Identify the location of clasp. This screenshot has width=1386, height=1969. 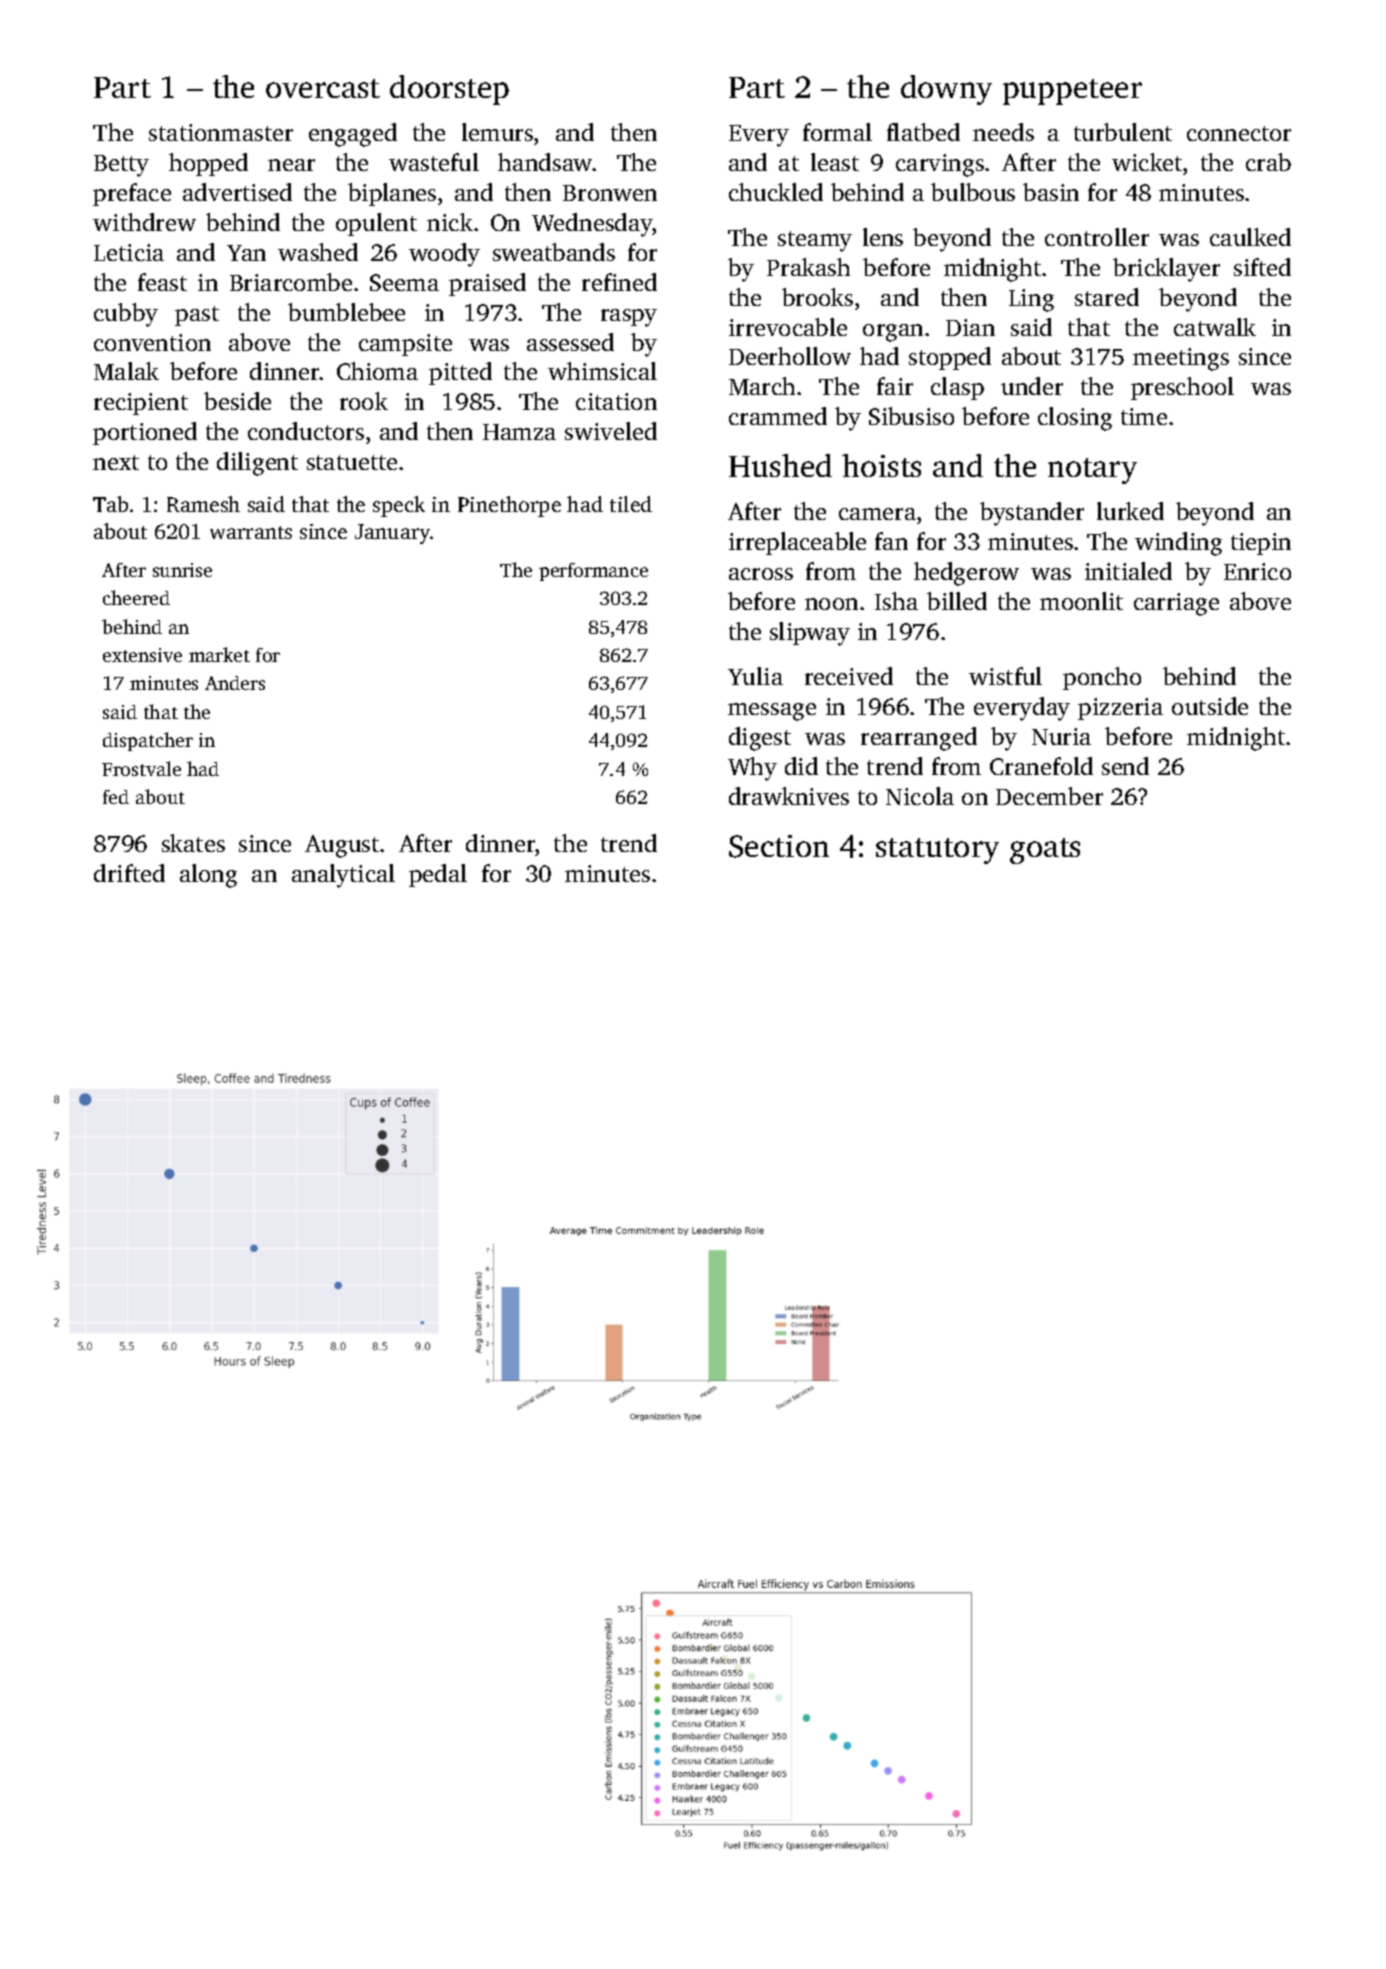
(957, 388).
